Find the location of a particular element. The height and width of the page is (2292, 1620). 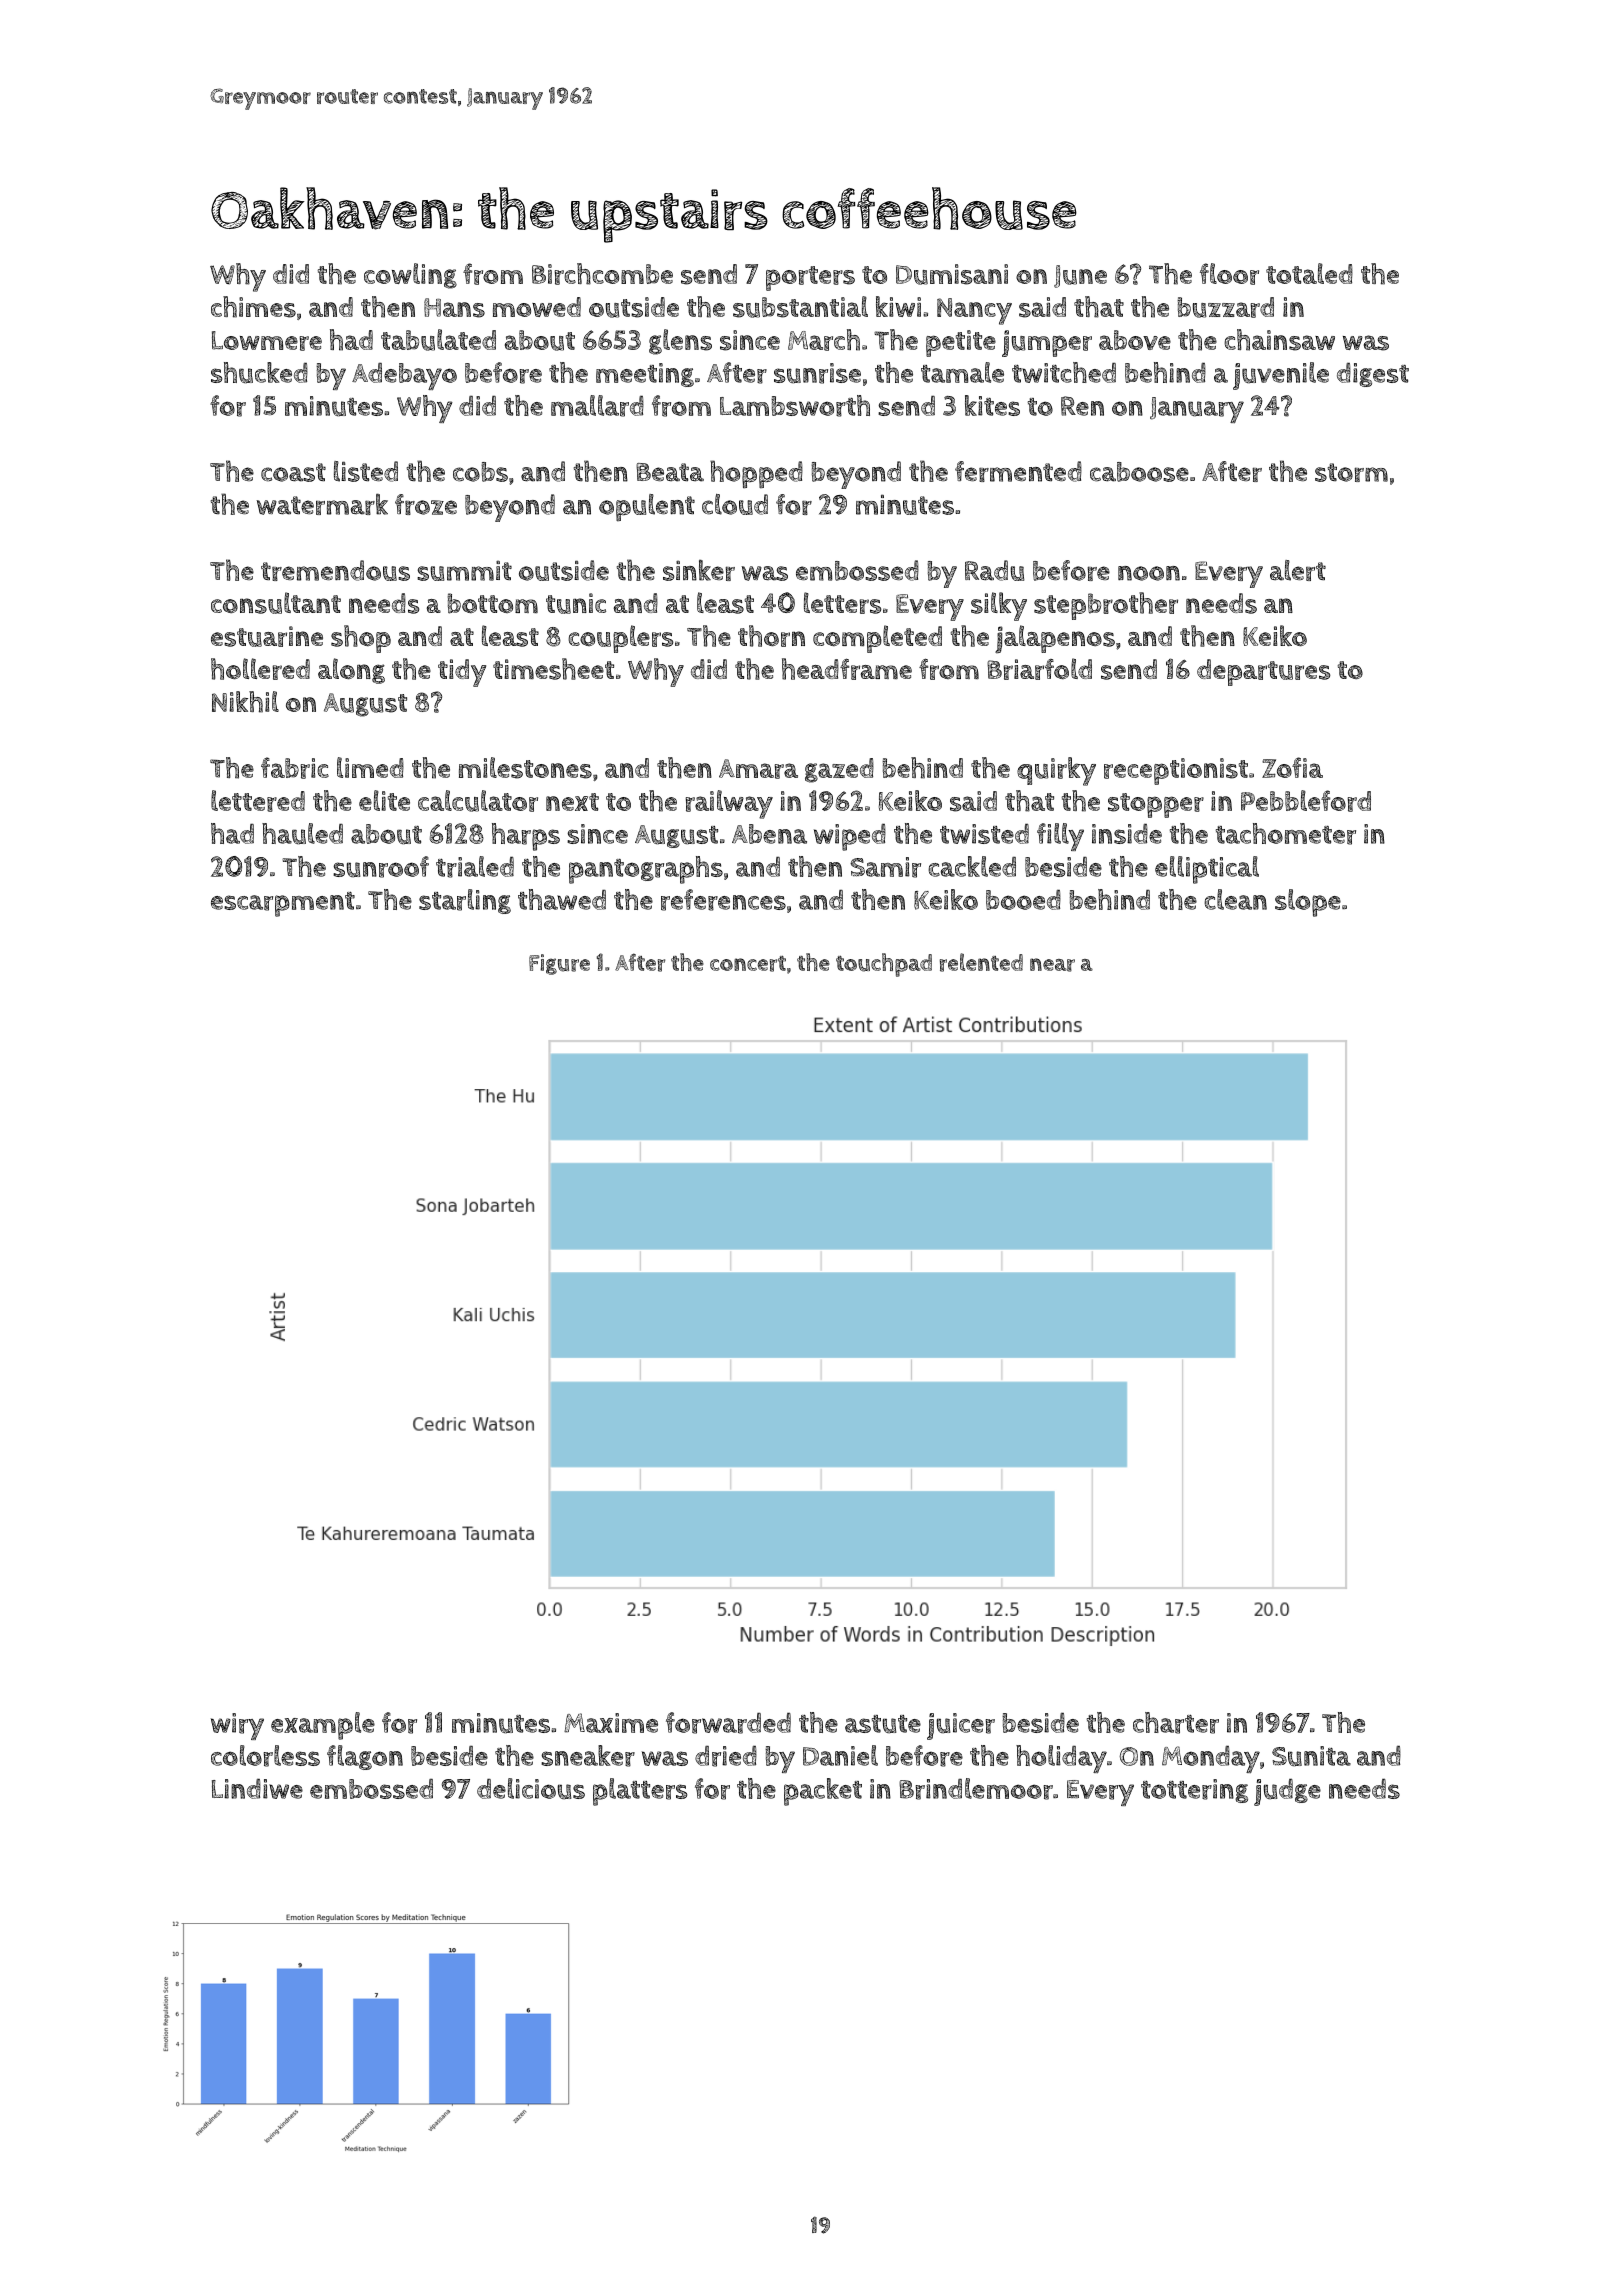

calculator is located at coordinates (478, 801).
